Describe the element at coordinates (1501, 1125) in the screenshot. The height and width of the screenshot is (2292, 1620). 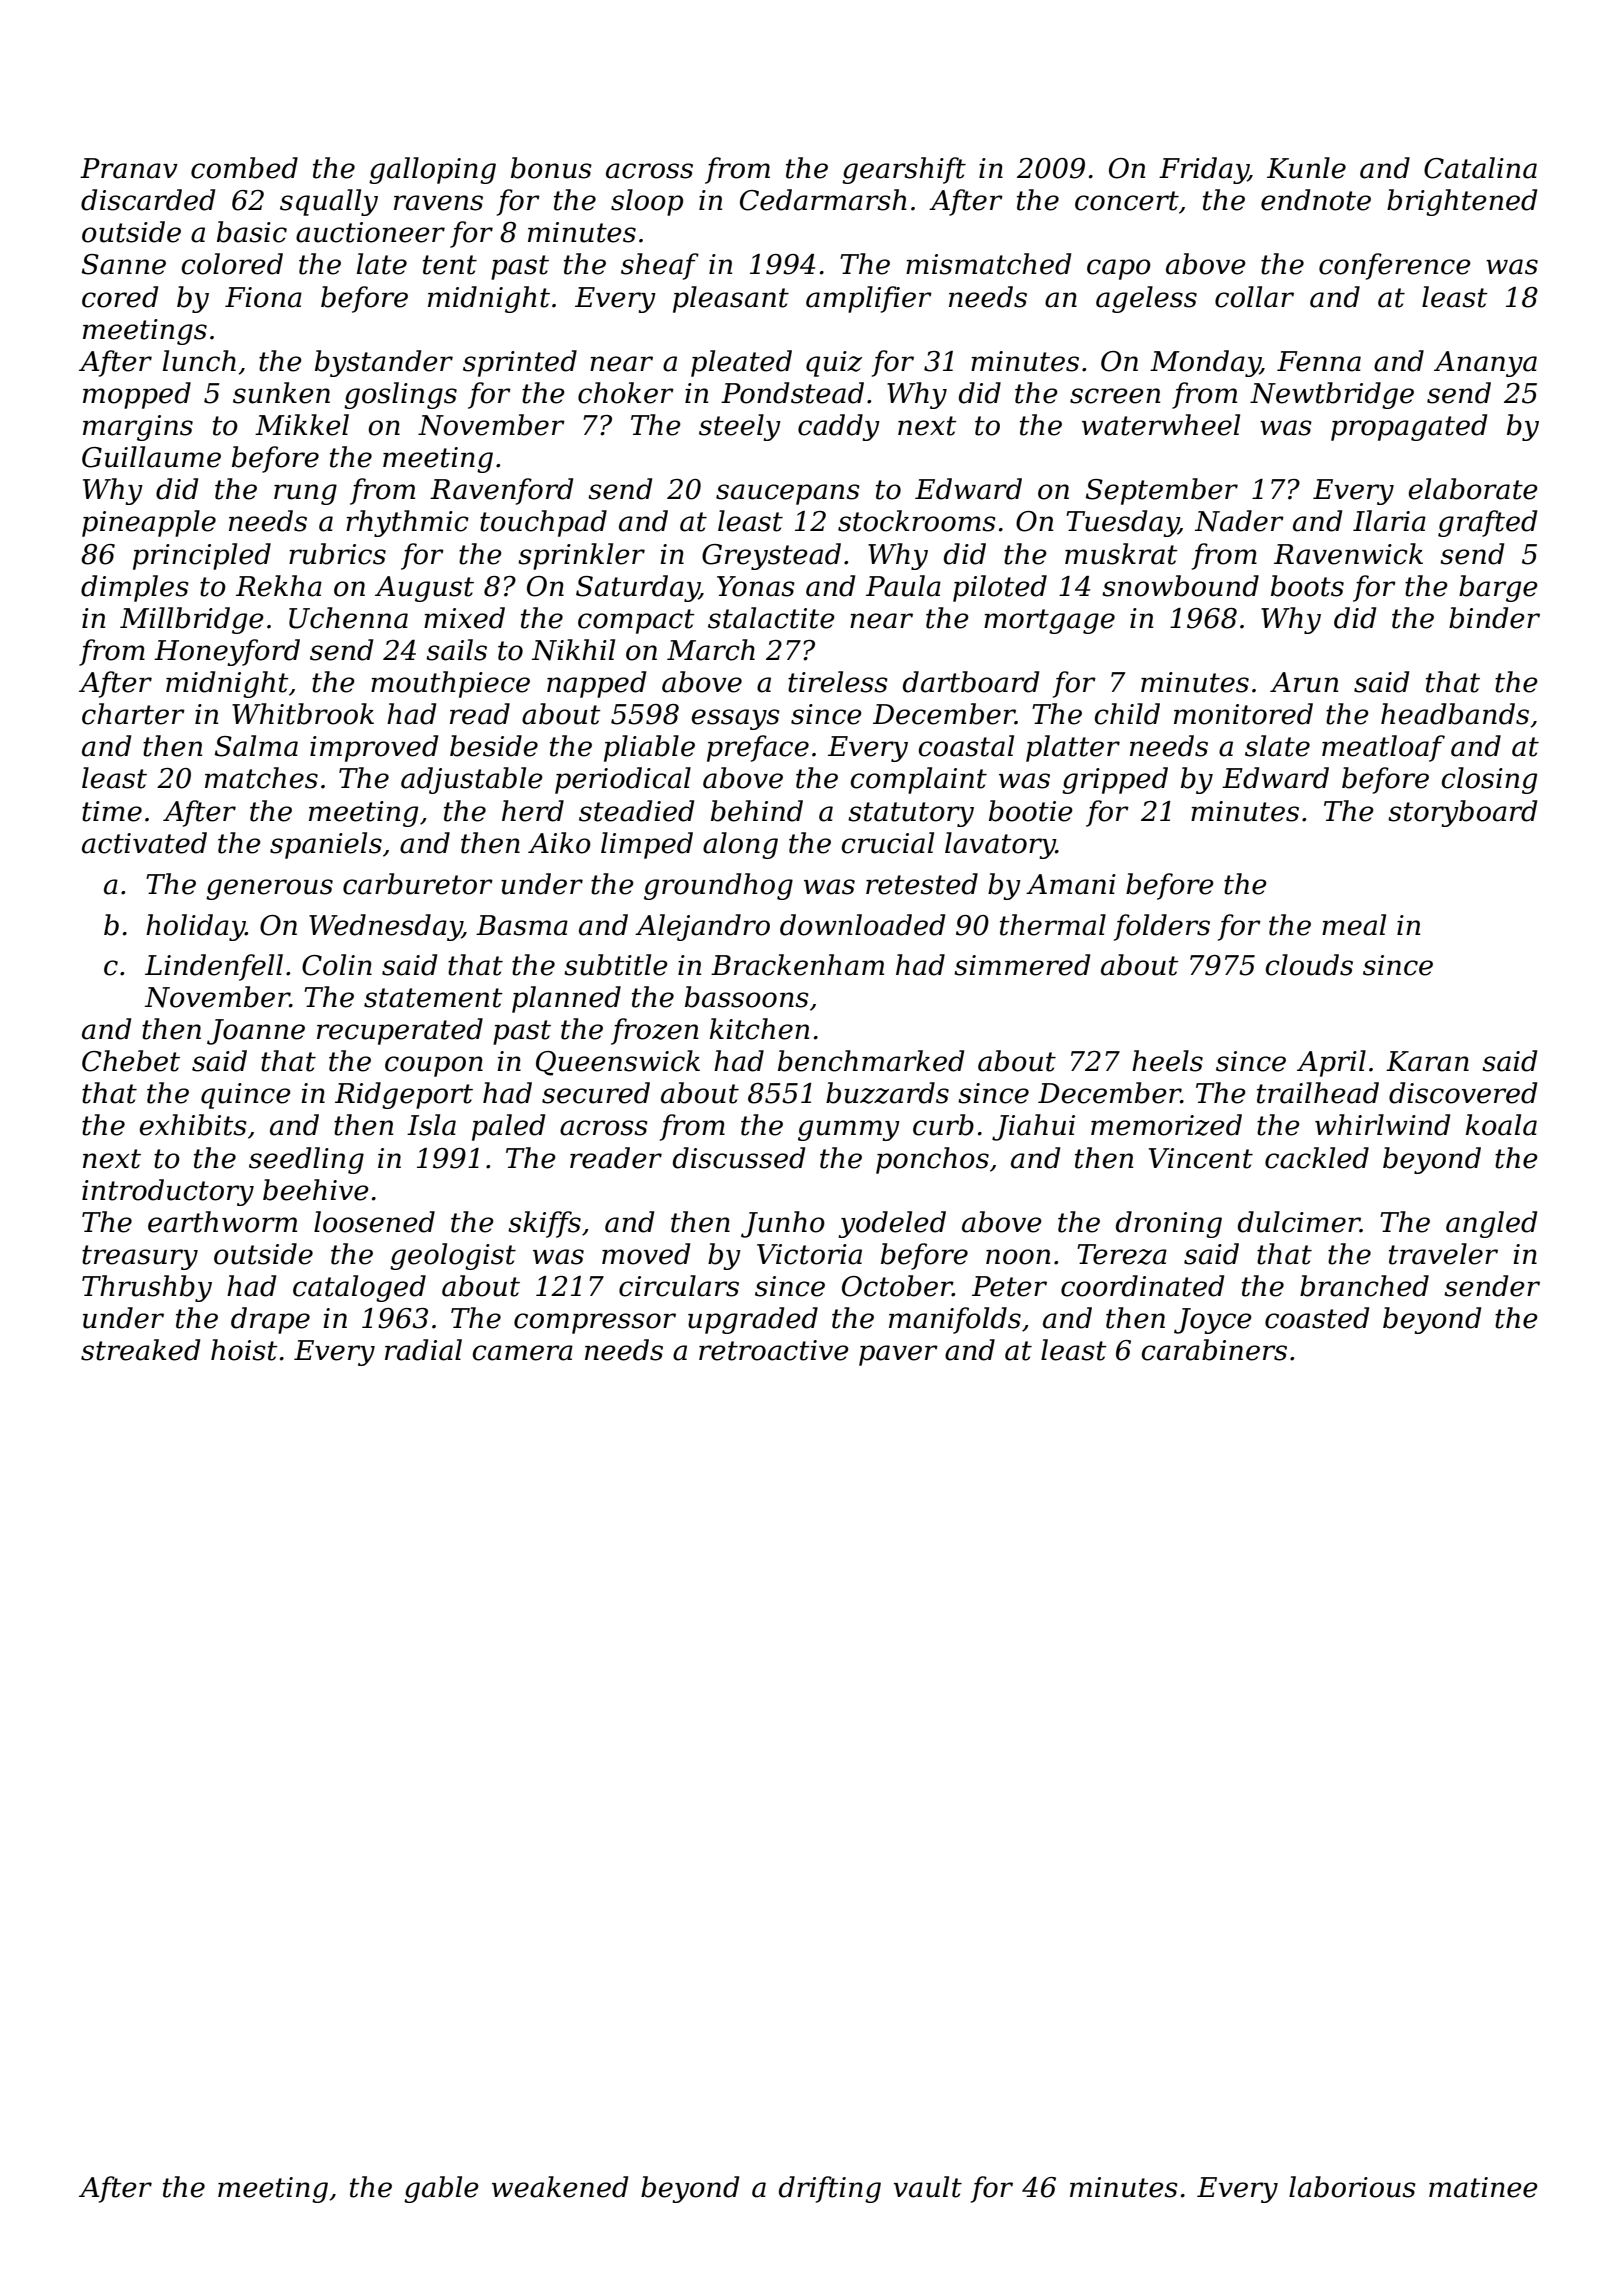
I see `koala` at that location.
